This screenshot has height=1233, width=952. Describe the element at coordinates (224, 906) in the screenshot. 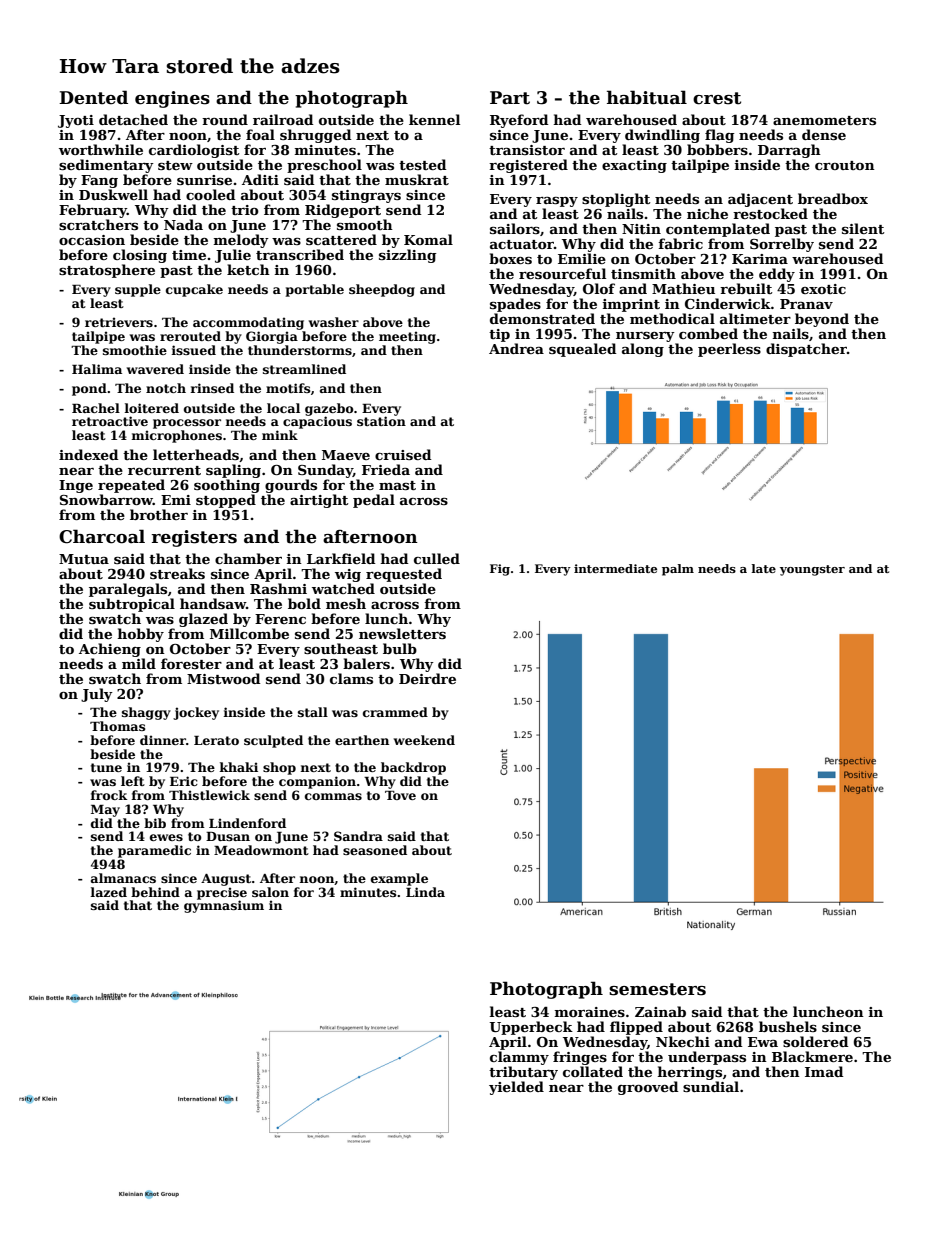

I see `gymnasium` at that location.
